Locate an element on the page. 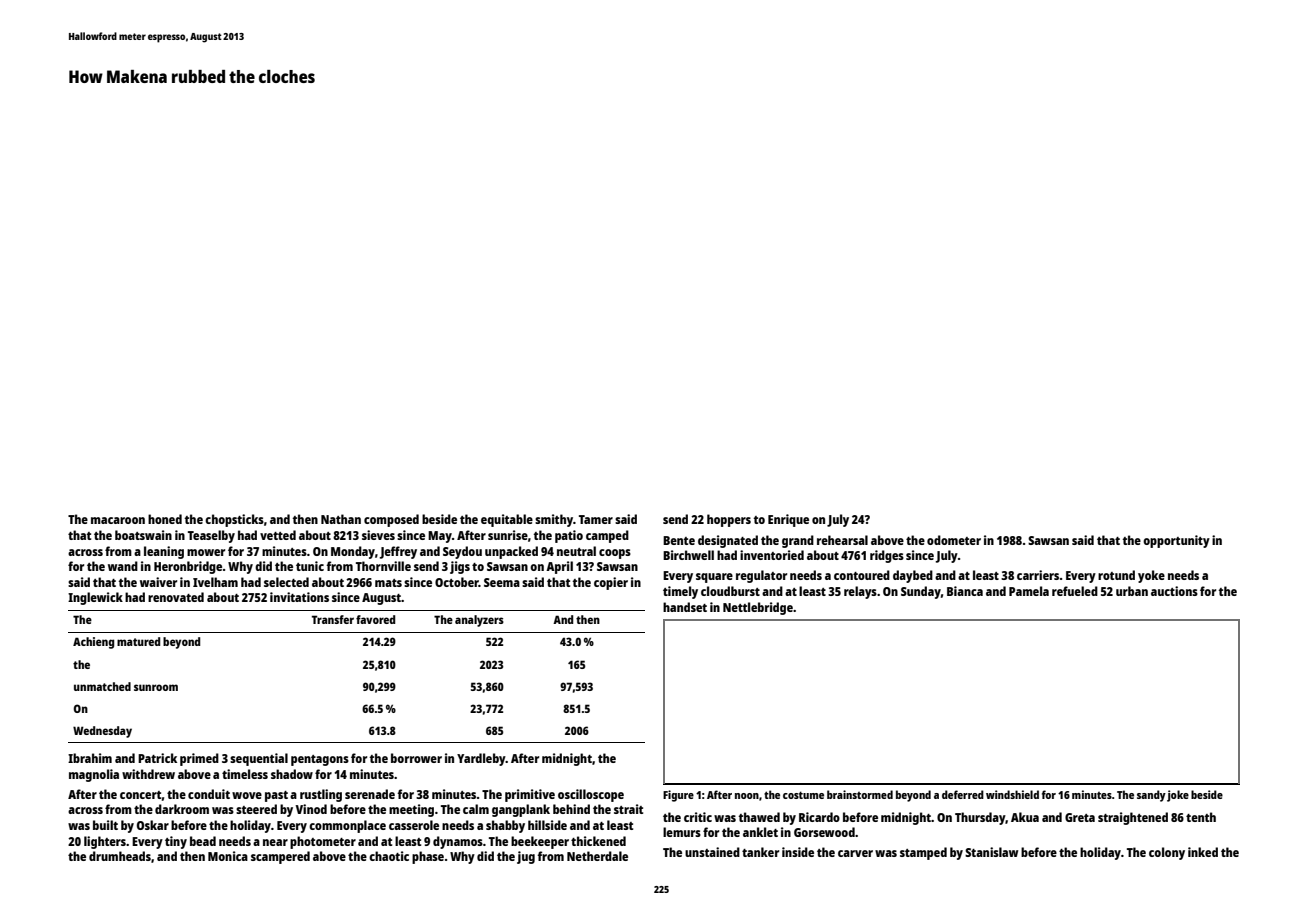  Tamer is located at coordinates (596, 519).
